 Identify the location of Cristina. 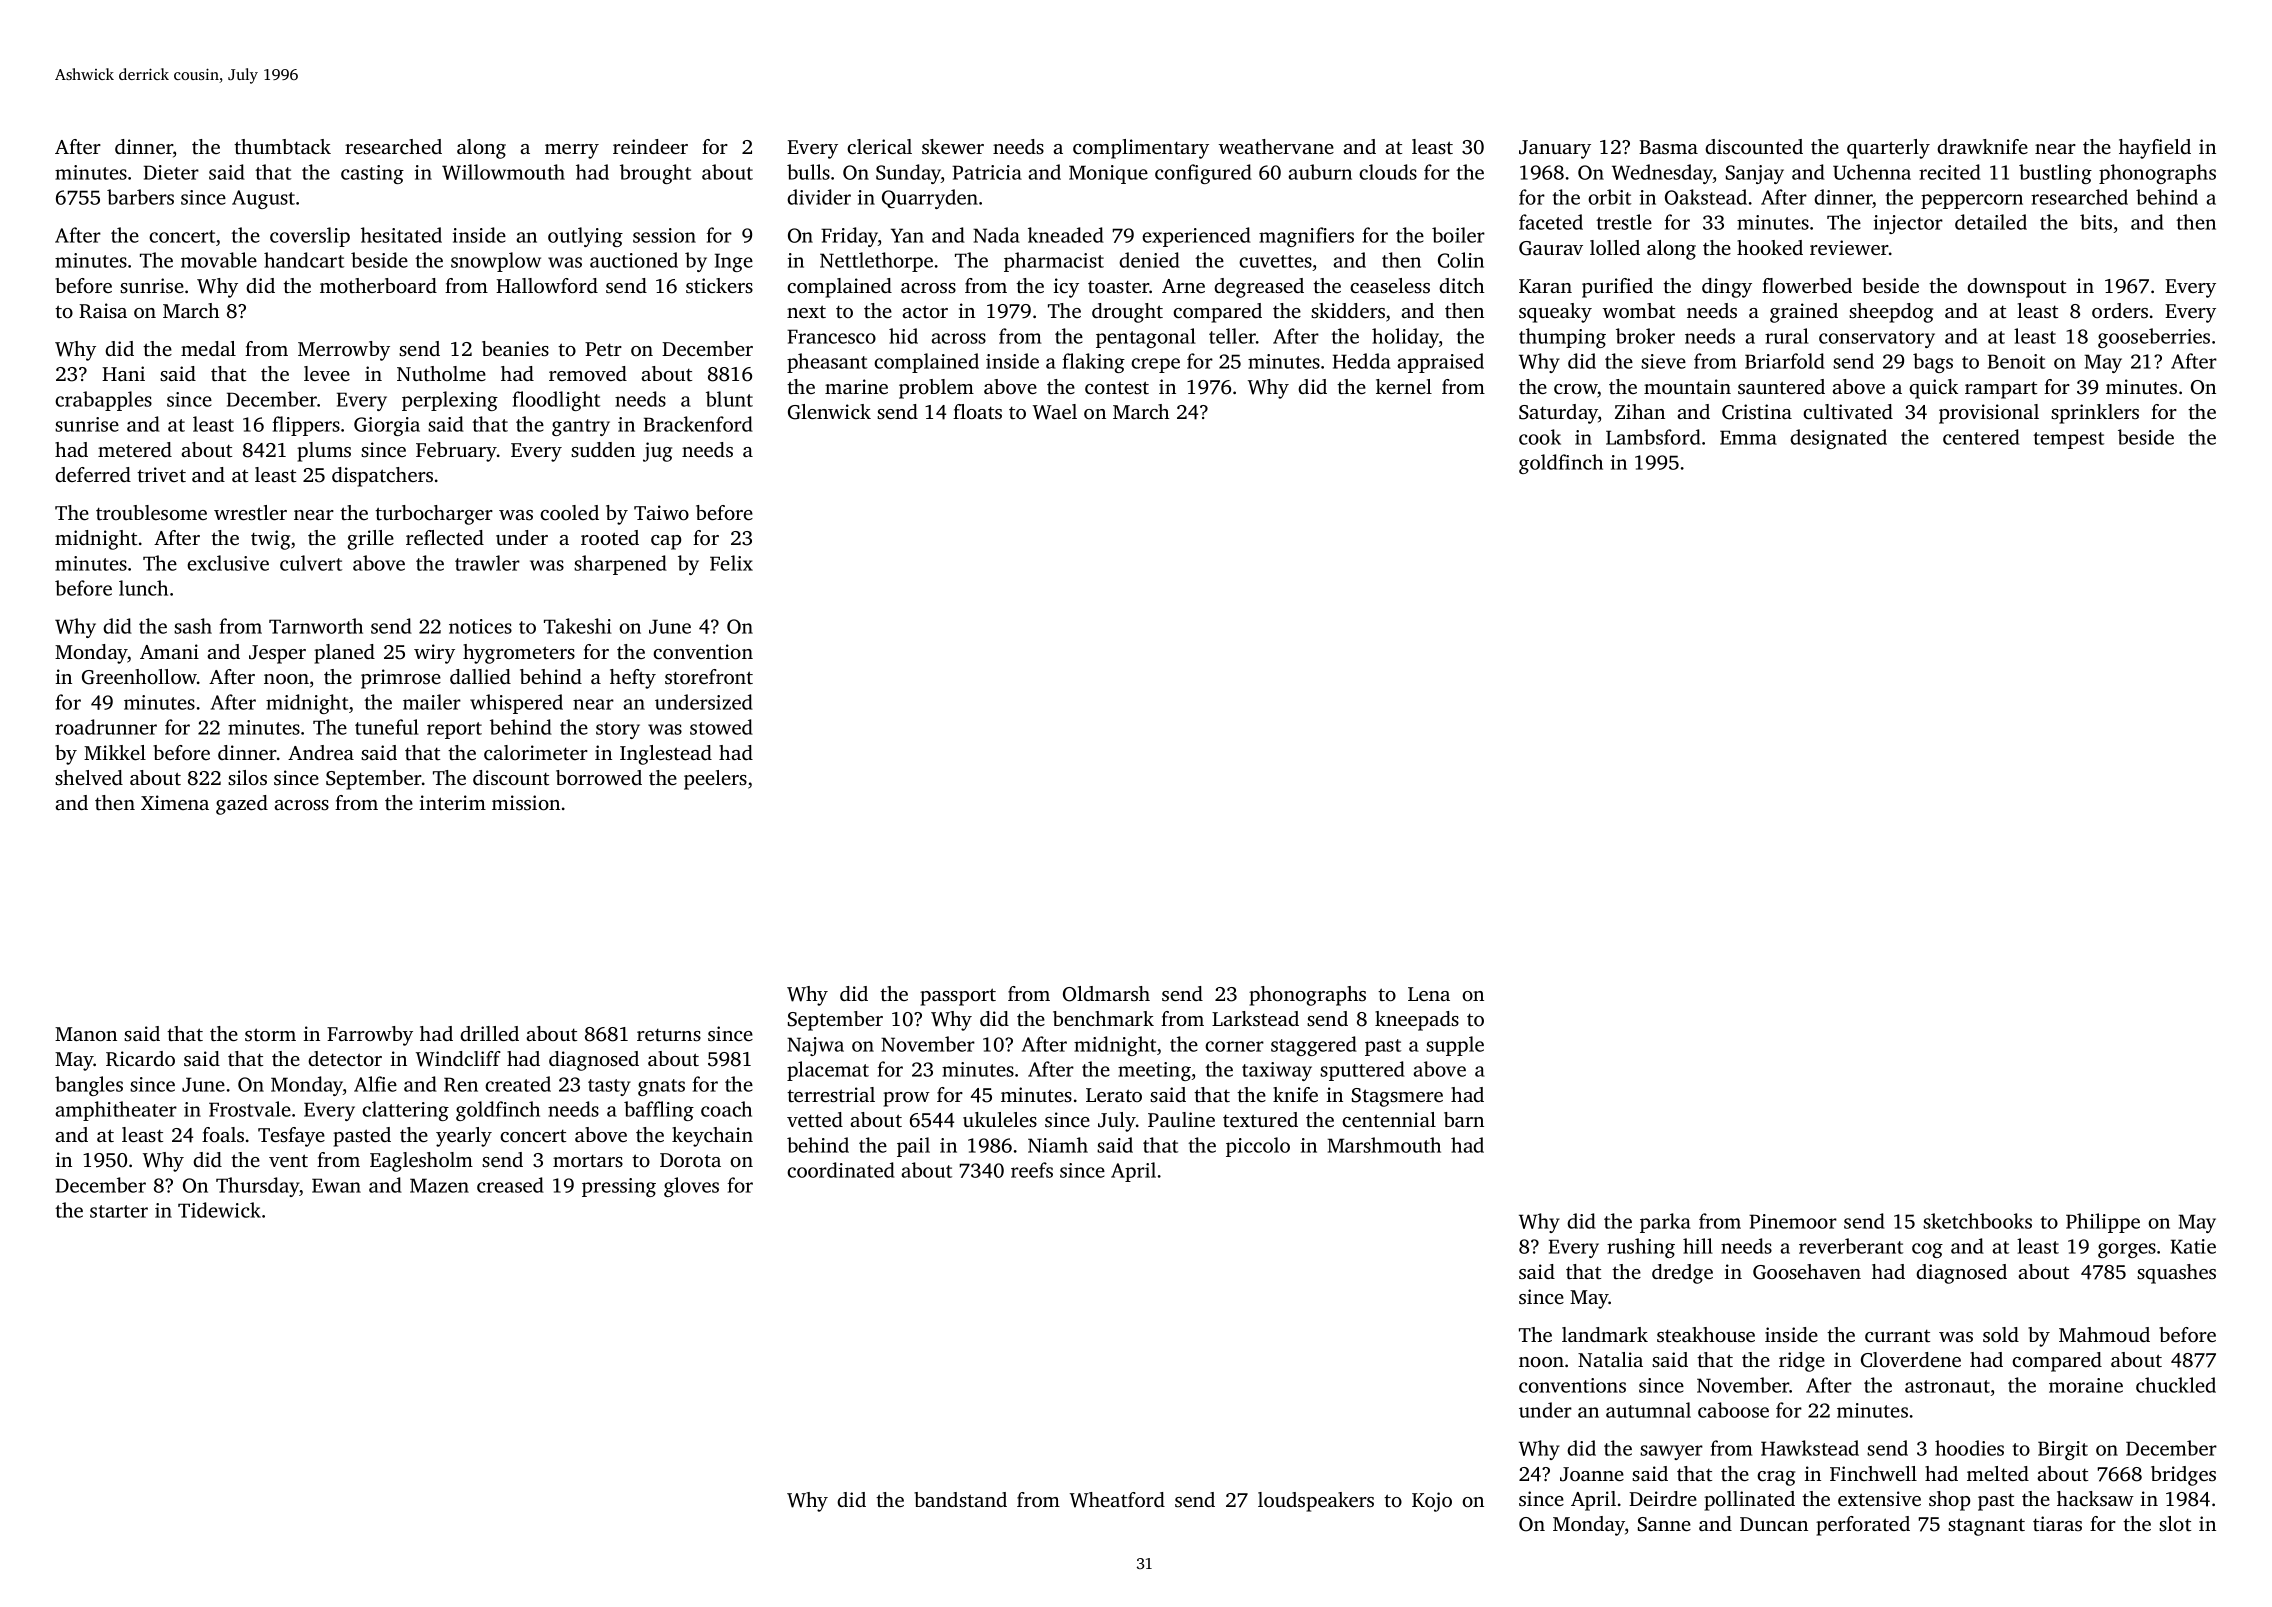
(1757, 412).
